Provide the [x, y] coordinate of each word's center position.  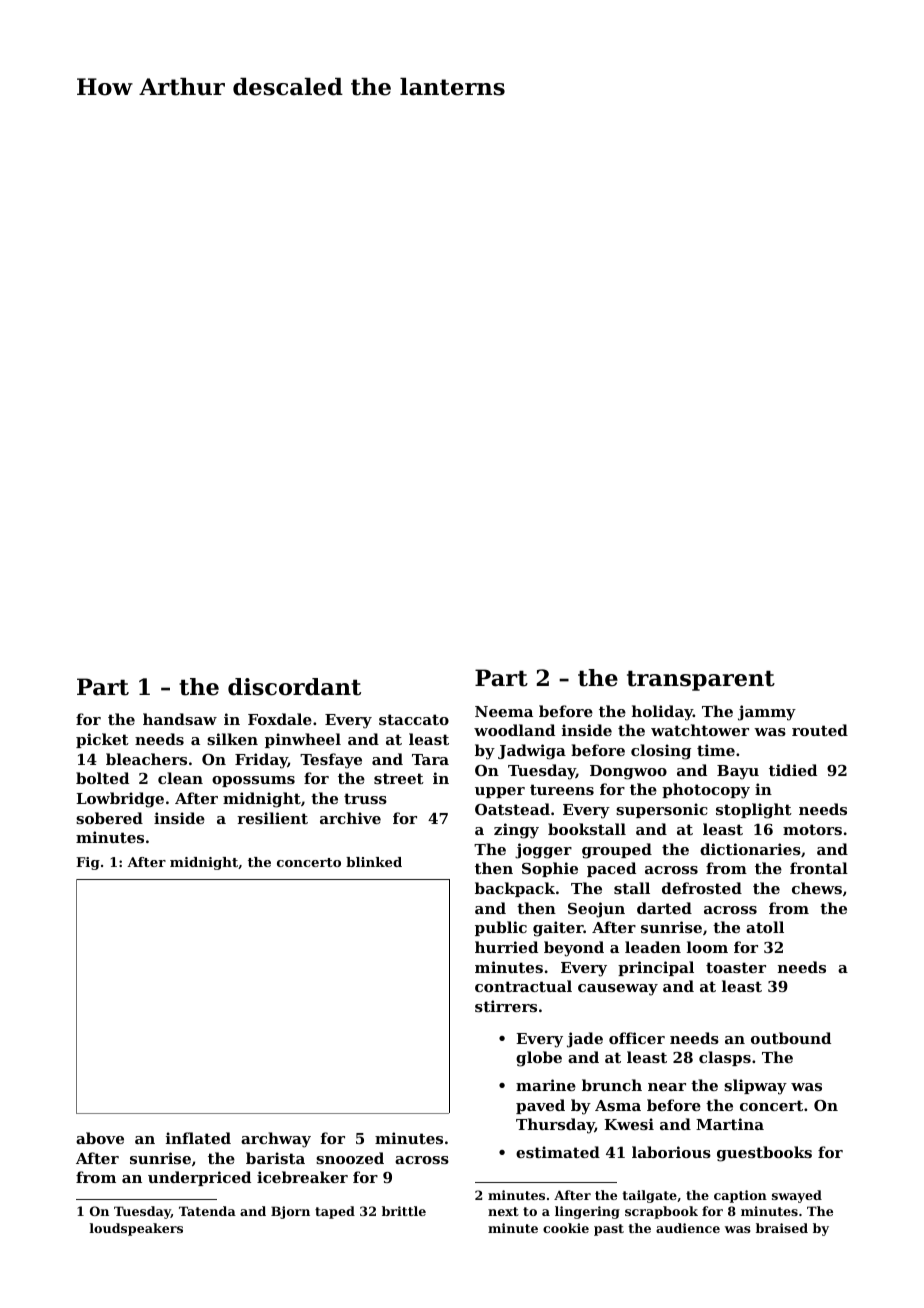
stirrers [506, 1006]
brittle [404, 1211]
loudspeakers [136, 1229]
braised [782, 1228]
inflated [198, 1138]
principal [656, 968]
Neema [504, 711]
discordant [294, 687]
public [501, 928]
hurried [506, 947]
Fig [88, 863]
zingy [516, 831]
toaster [736, 967]
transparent [701, 680]
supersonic [662, 810]
